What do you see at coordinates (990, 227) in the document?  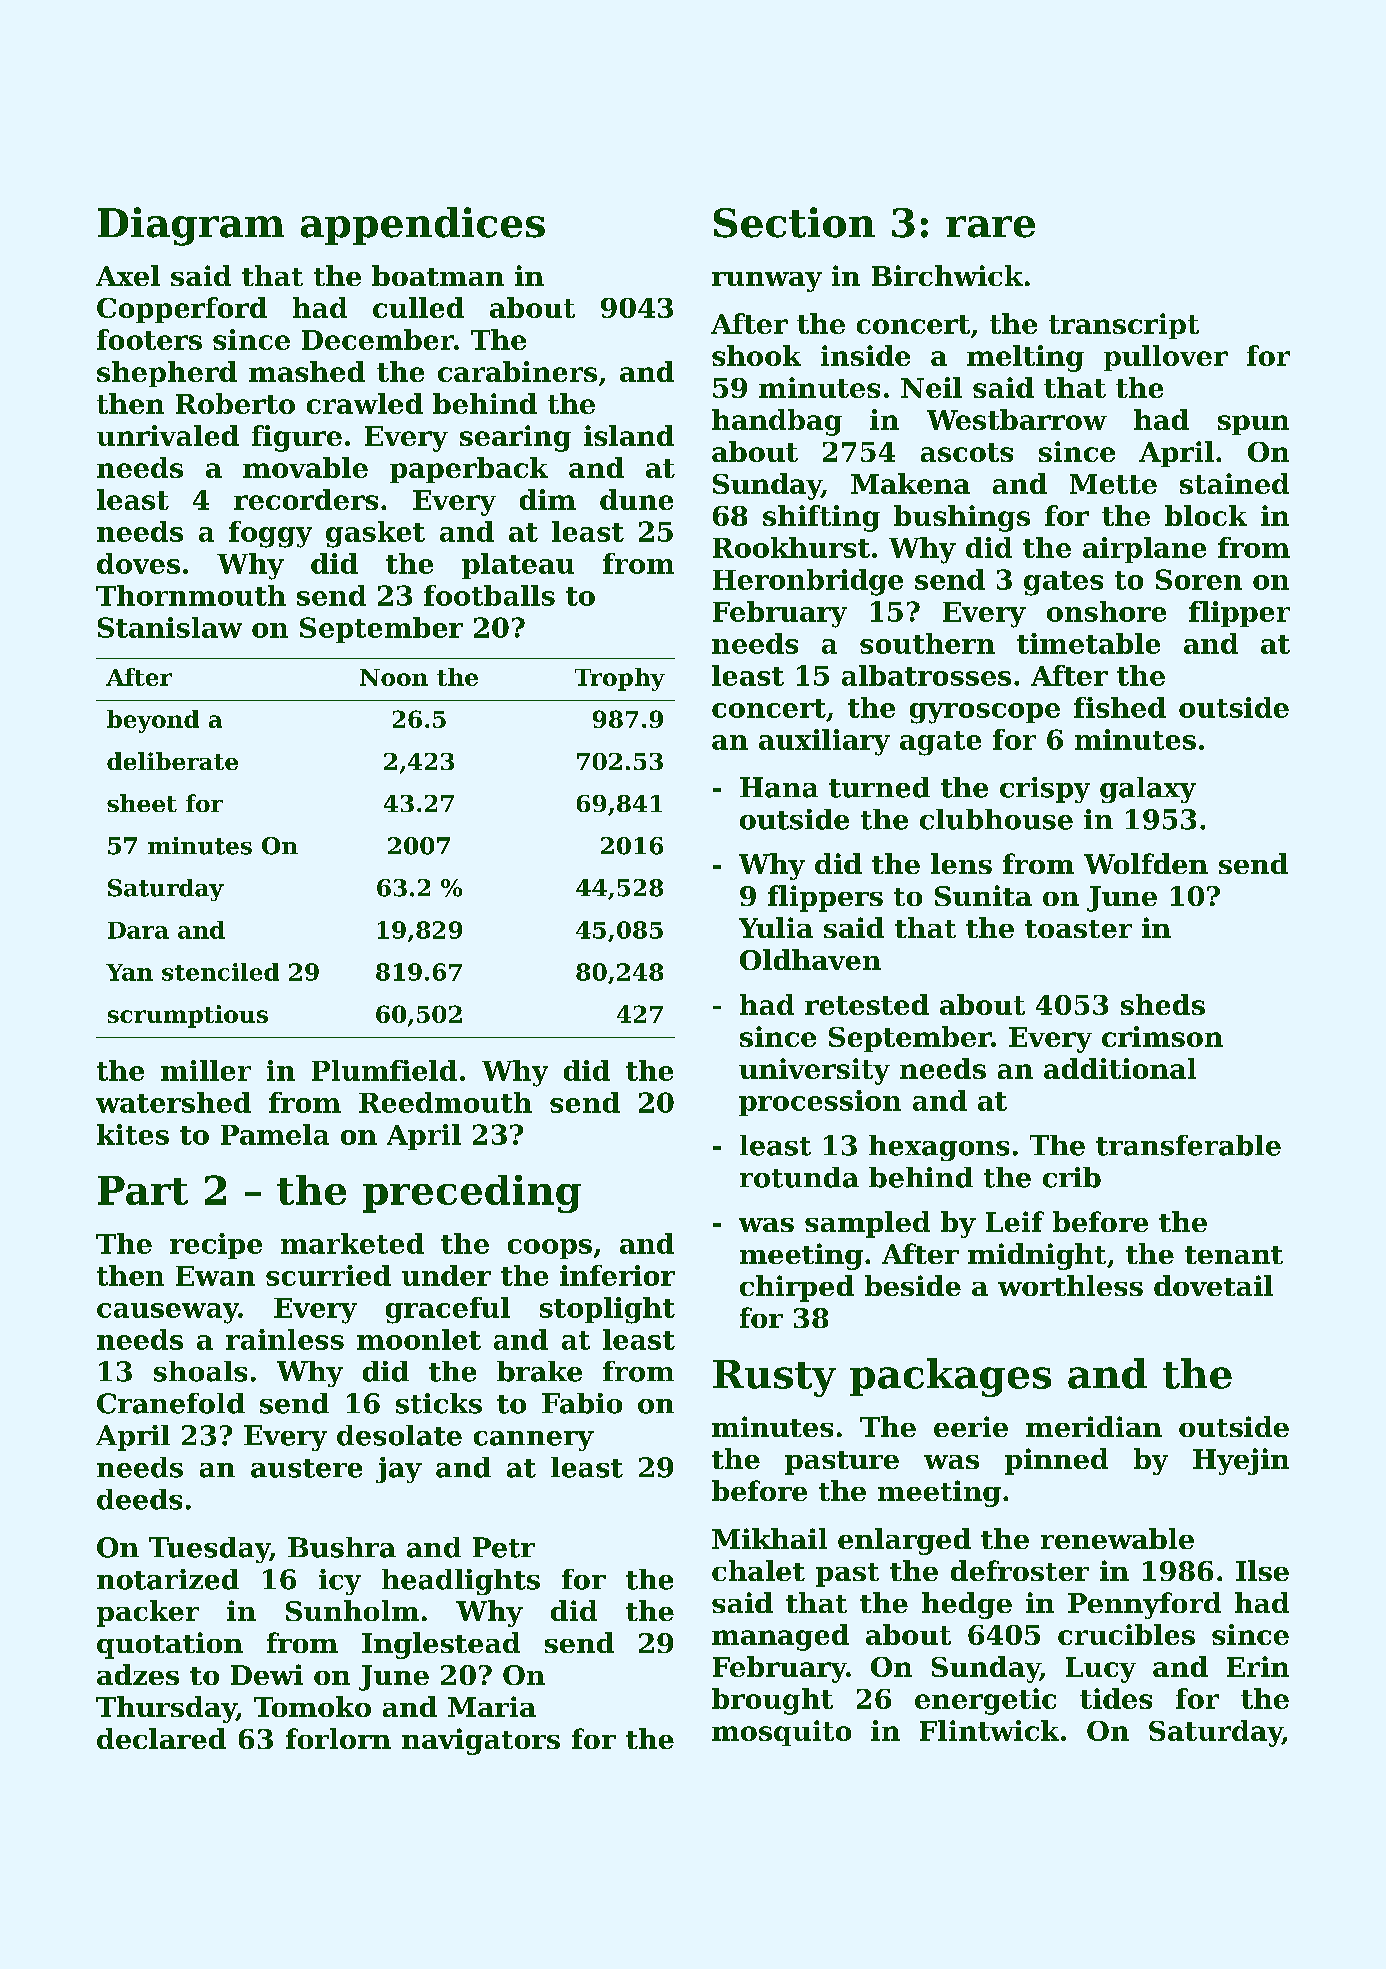 I see `rare` at bounding box center [990, 227].
